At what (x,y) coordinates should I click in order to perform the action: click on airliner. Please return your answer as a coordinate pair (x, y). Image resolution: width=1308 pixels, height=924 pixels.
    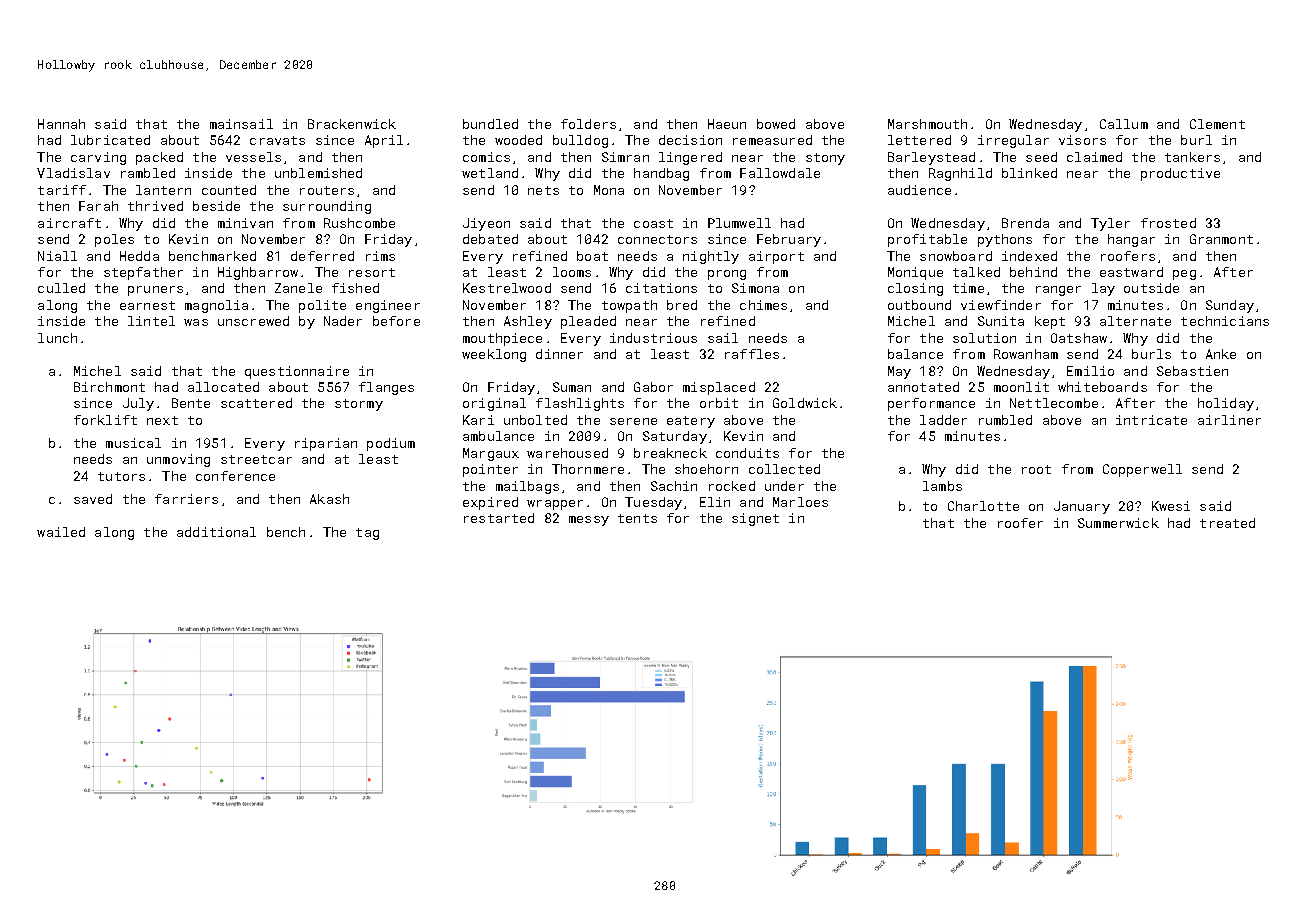
    Looking at the image, I should click on (1229, 420).
